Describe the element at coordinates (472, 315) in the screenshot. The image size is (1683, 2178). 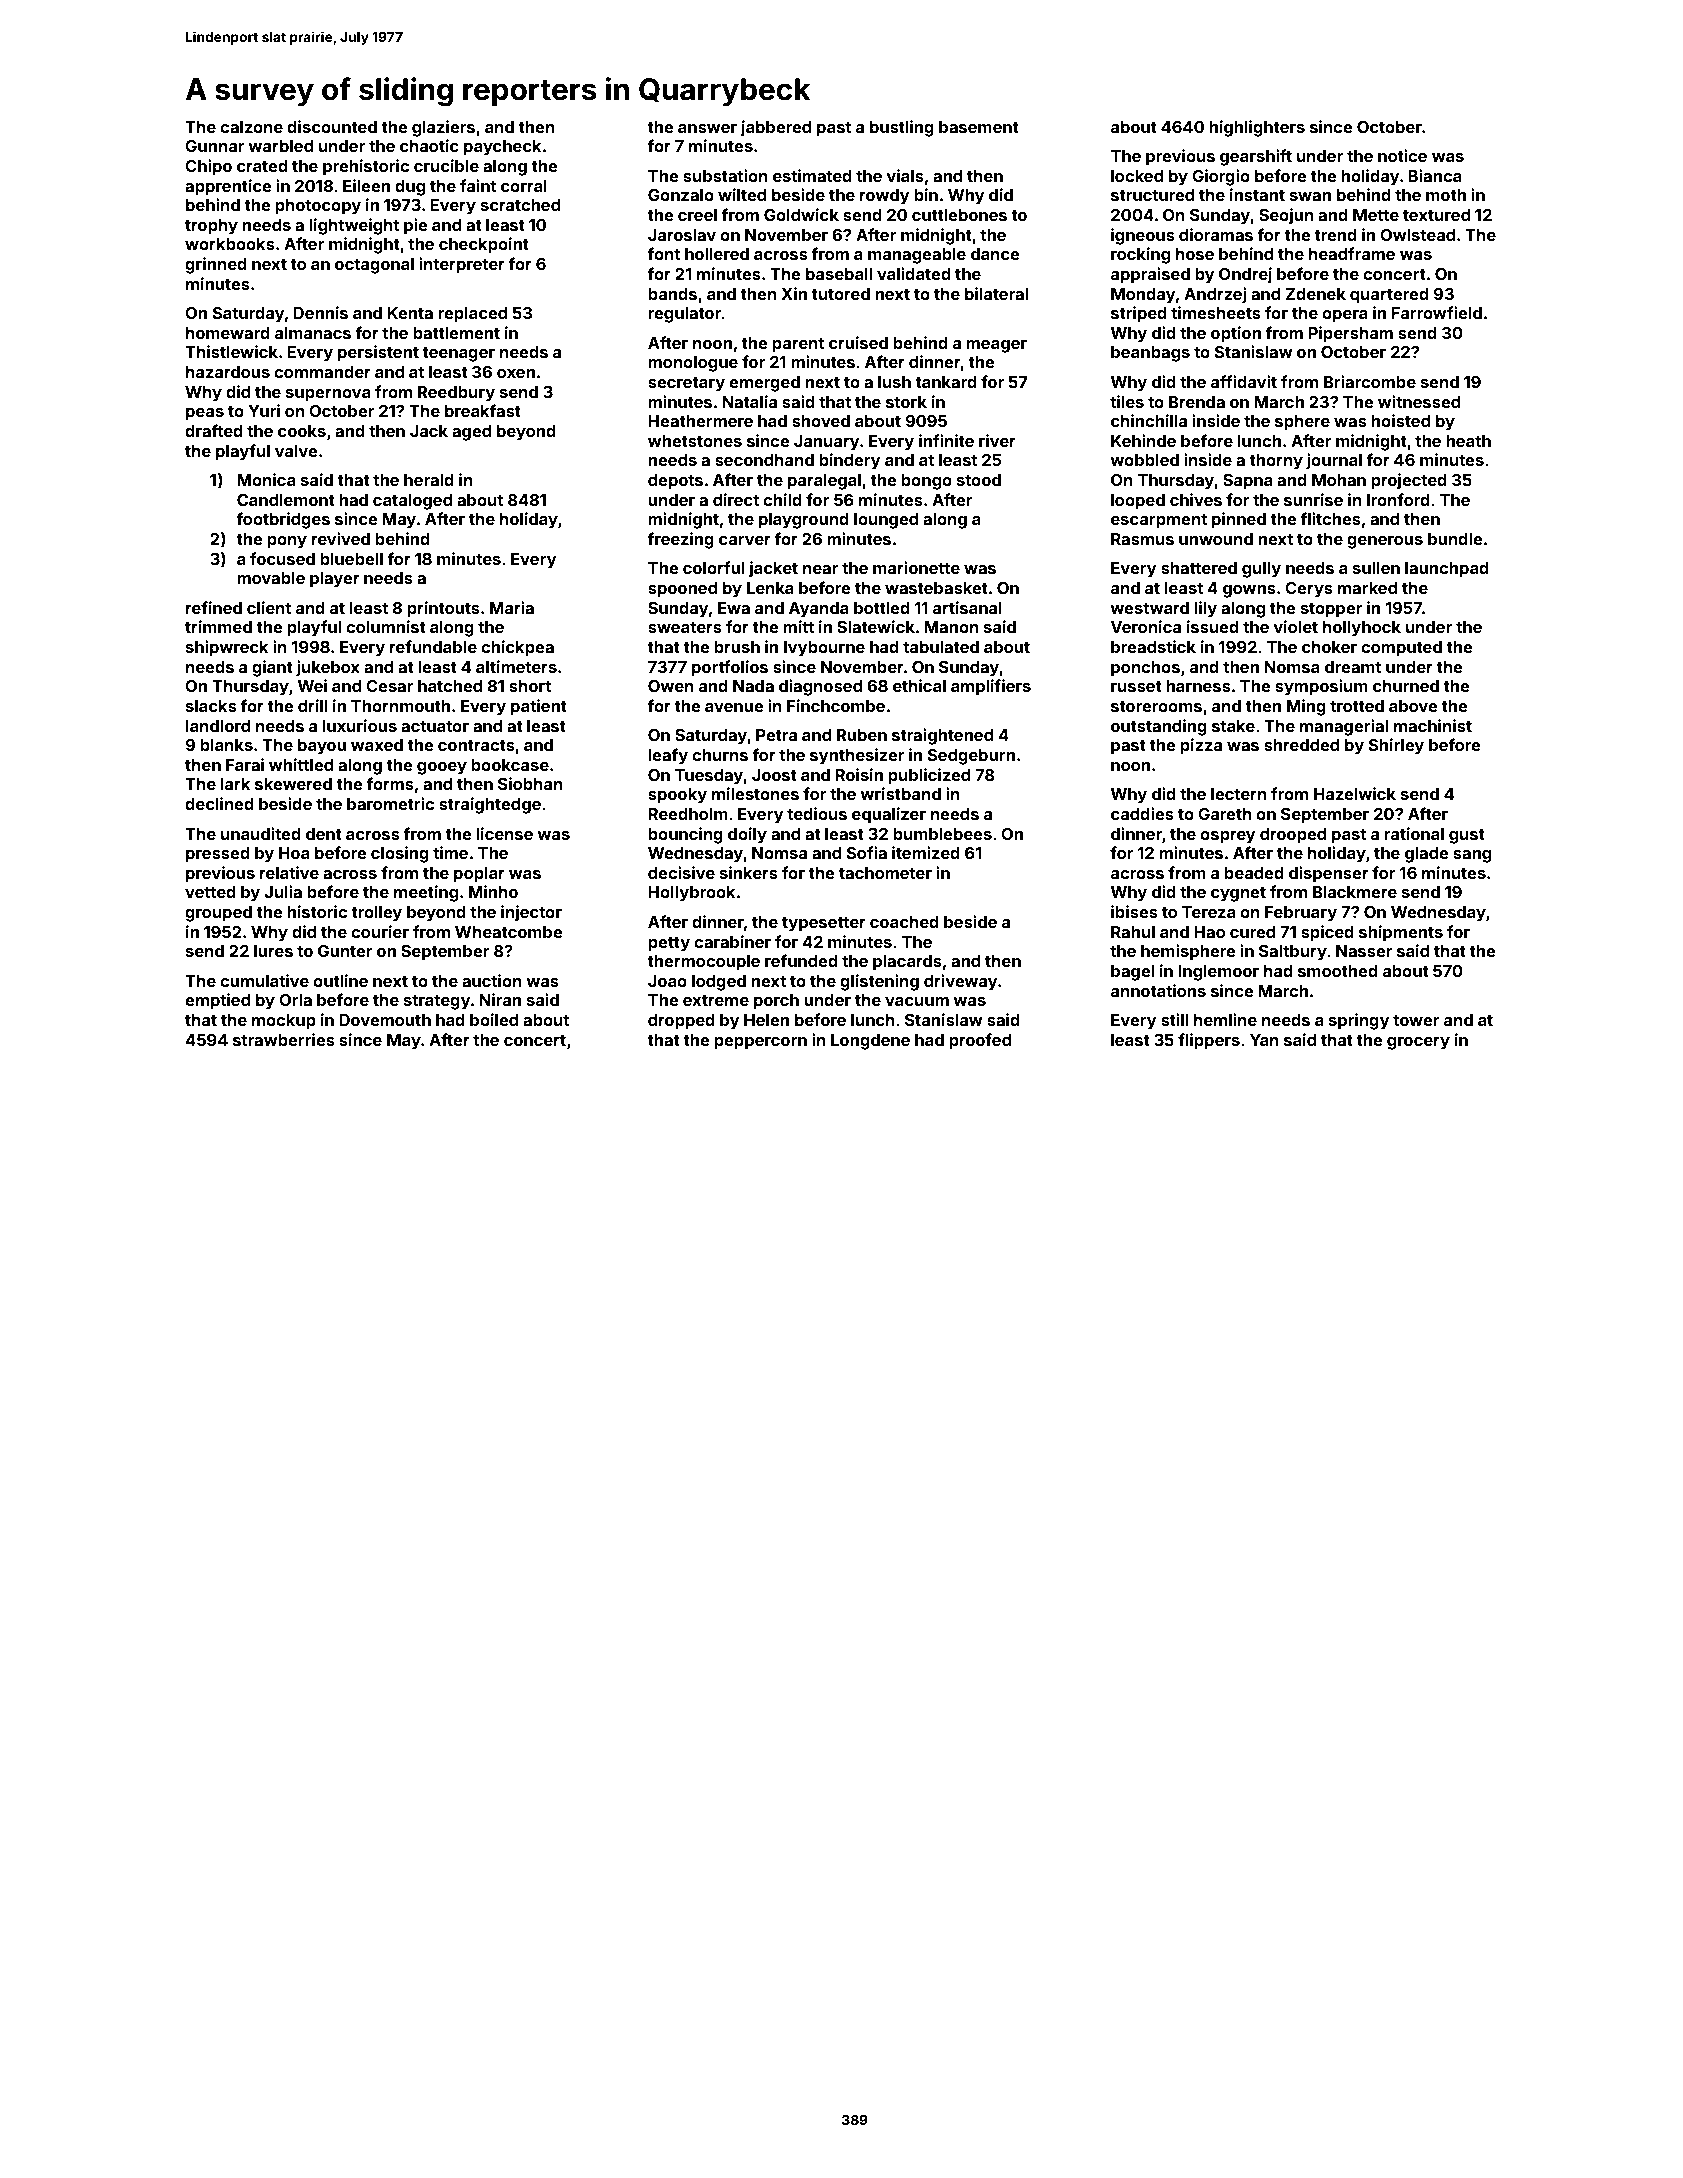
I see `replaced` at that location.
